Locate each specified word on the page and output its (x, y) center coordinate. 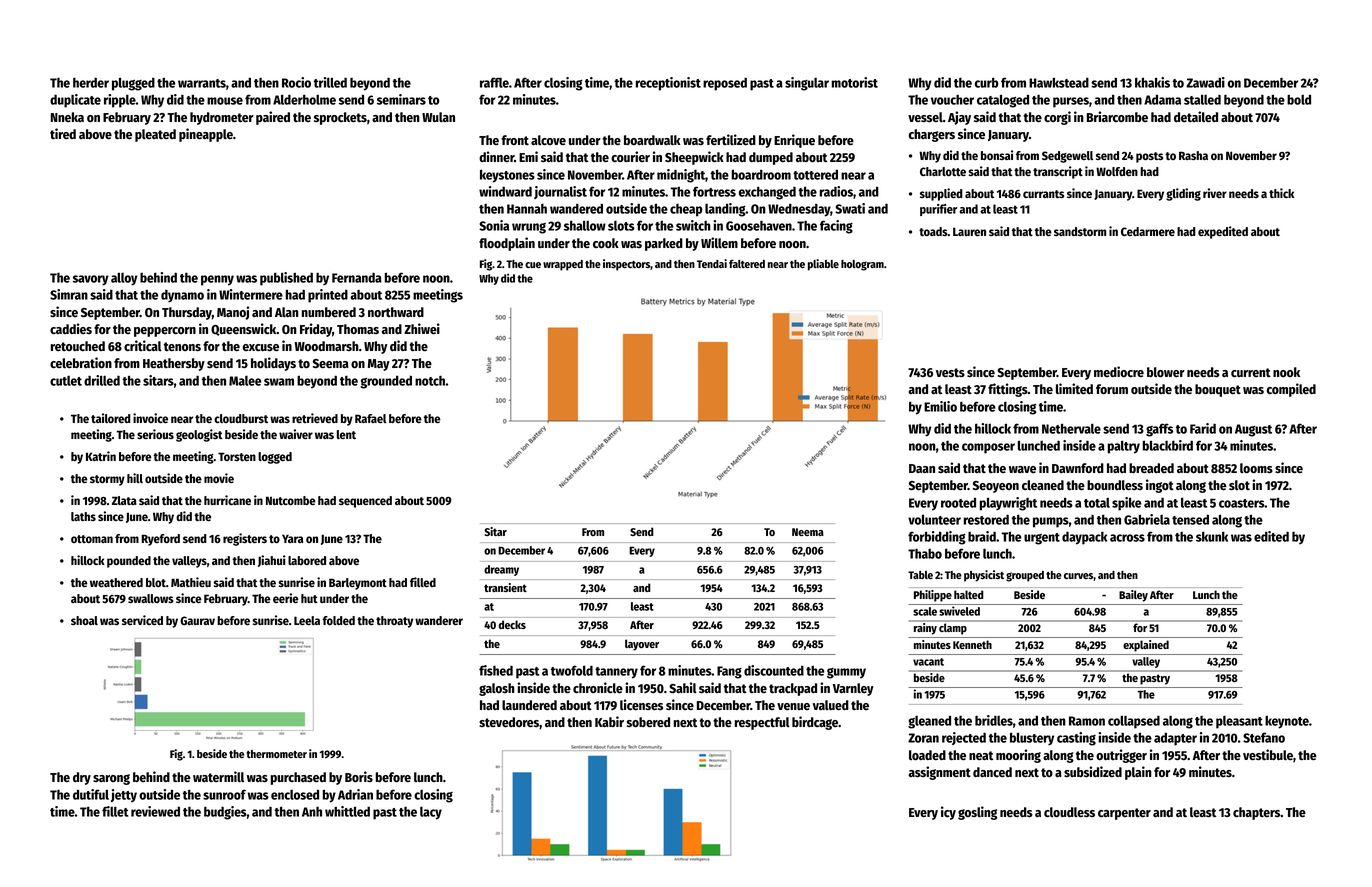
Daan (922, 468)
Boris (359, 776)
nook (1286, 372)
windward (505, 191)
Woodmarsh (326, 346)
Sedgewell (1067, 157)
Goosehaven (759, 226)
